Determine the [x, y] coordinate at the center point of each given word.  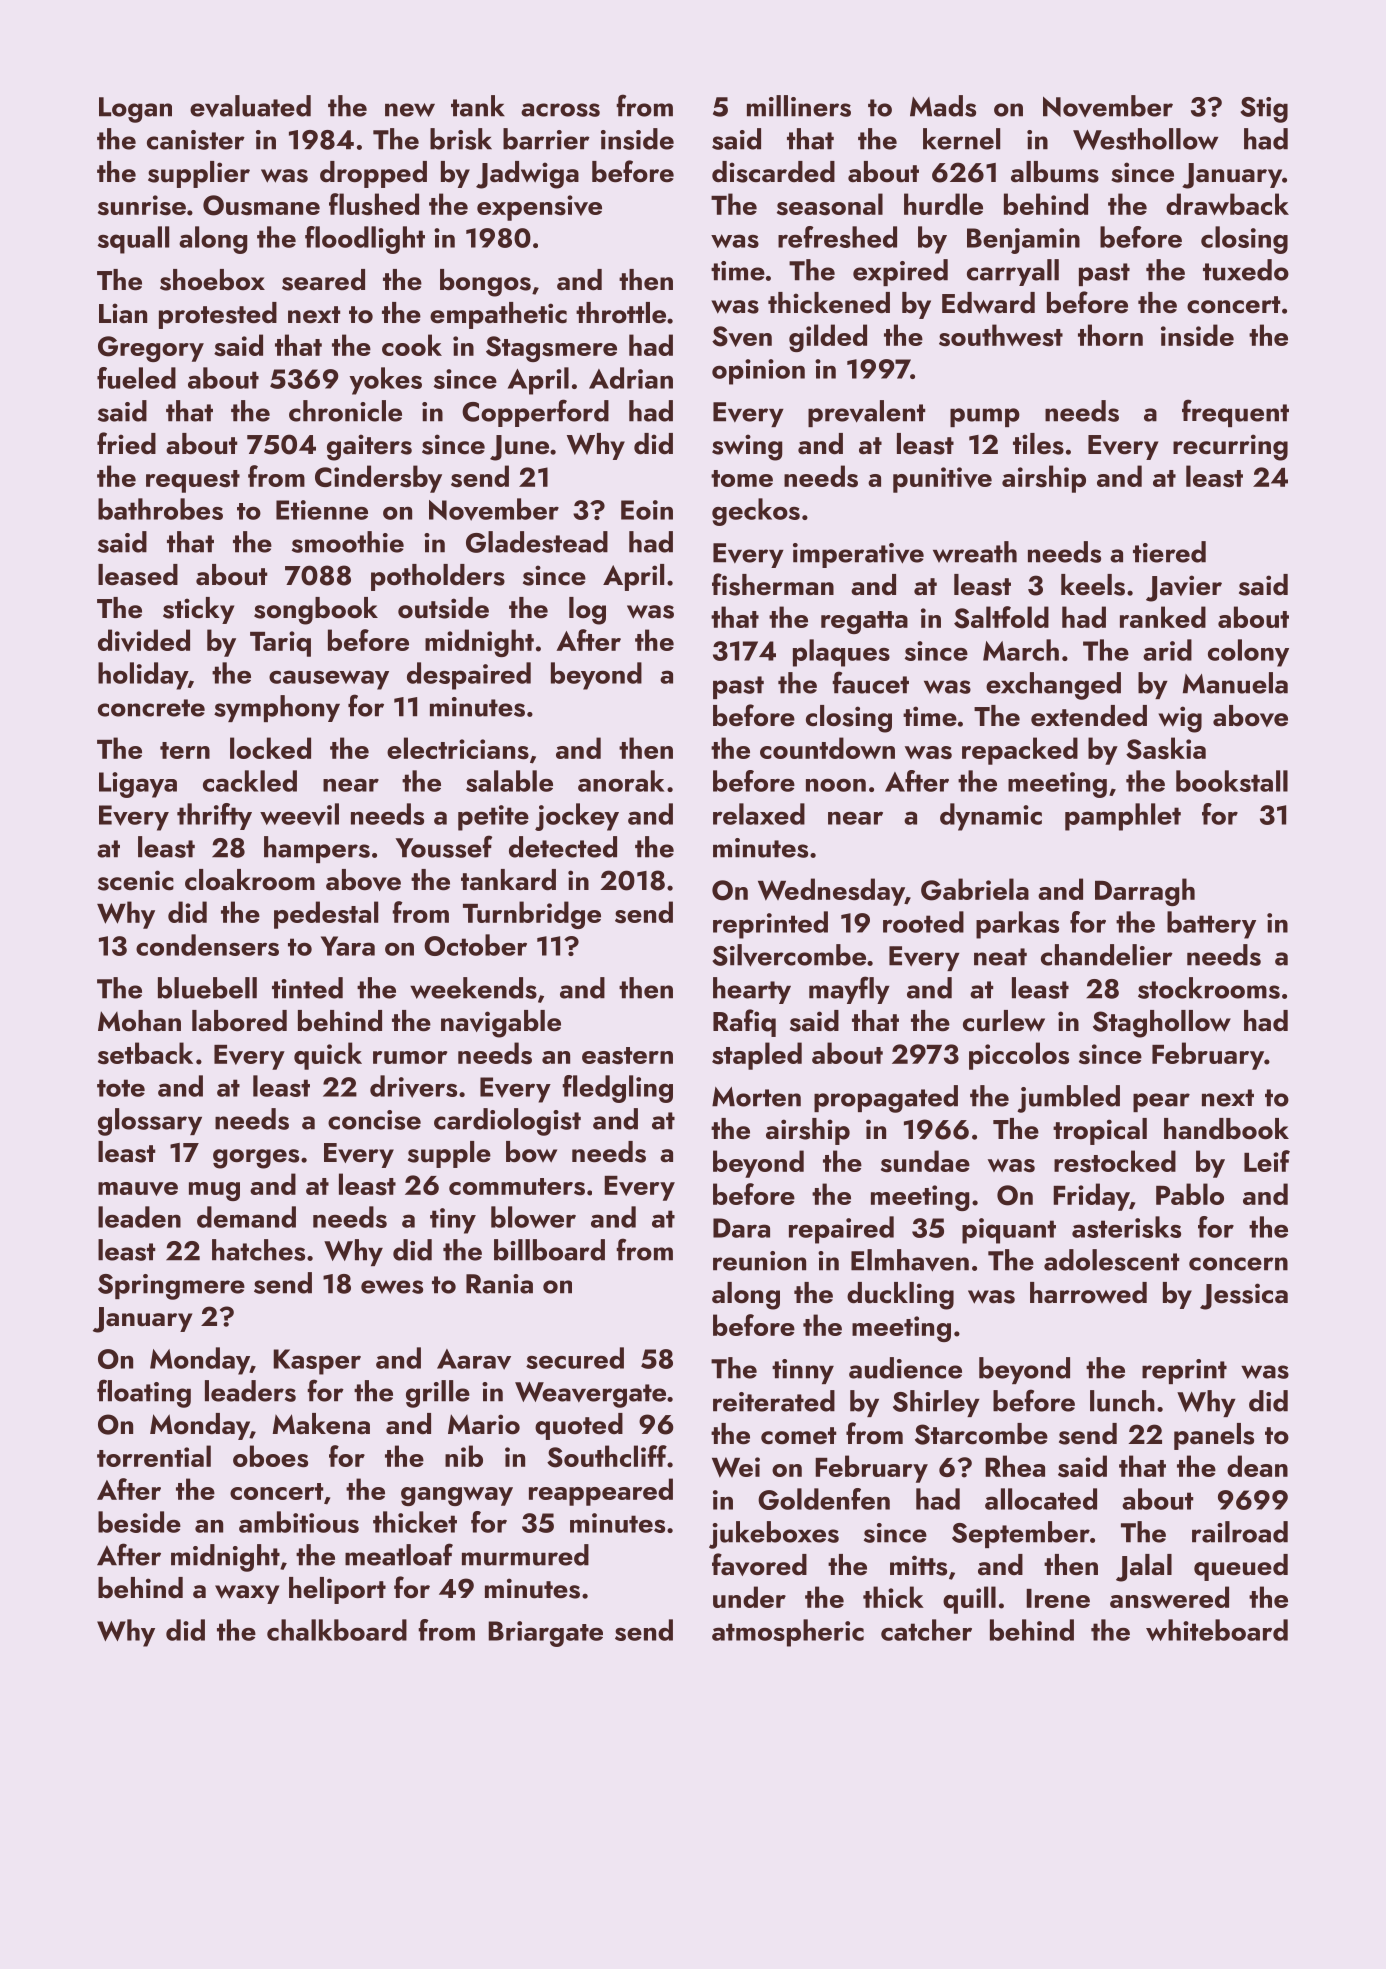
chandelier [1107, 955]
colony [1248, 653]
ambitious [299, 1522]
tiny [453, 1221]
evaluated [250, 106]
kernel [961, 139]
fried [126, 443]
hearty [752, 990]
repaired [841, 1230]
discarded [773, 172]
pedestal [326, 915]
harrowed [1088, 1293]
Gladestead [537, 542]
